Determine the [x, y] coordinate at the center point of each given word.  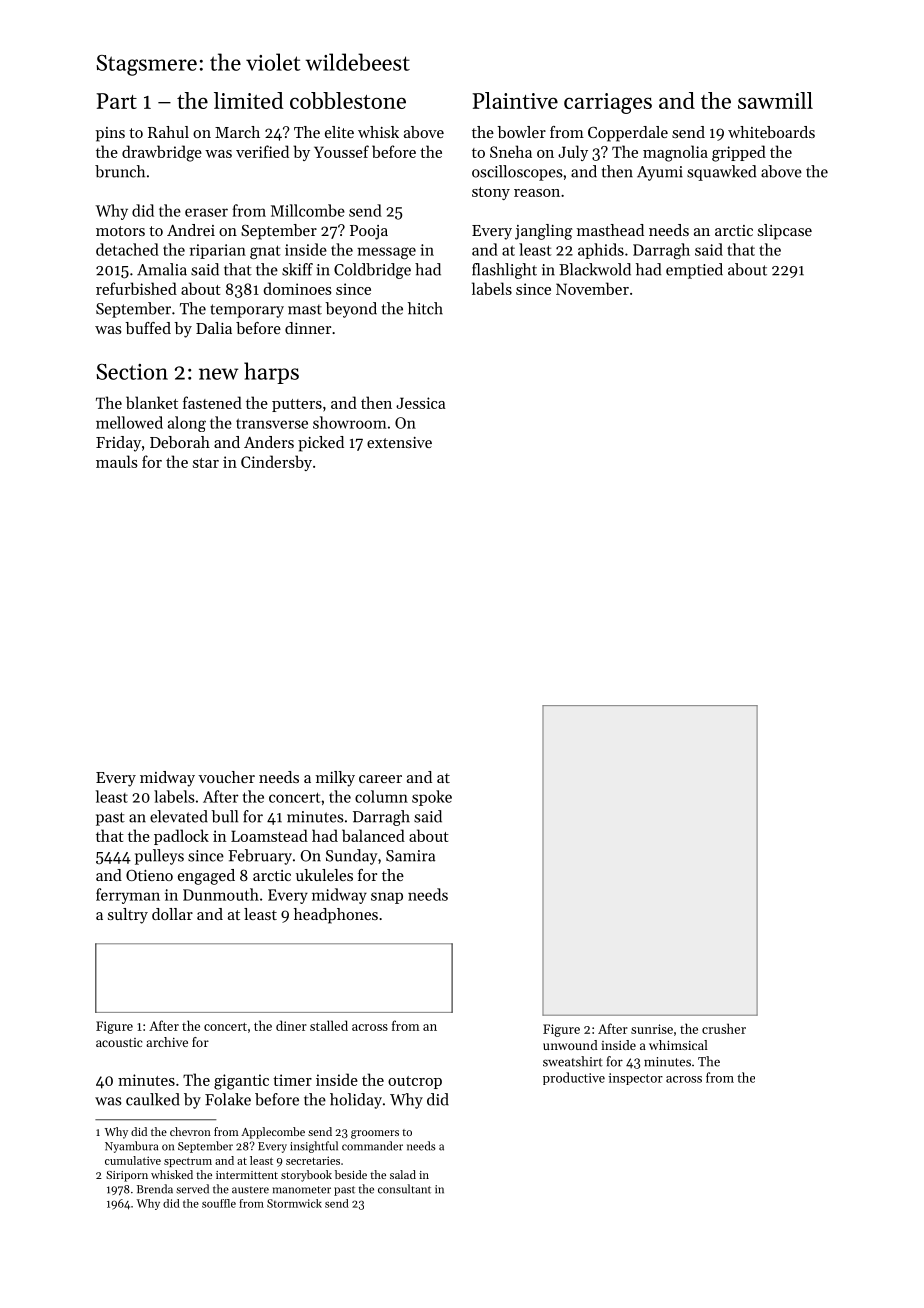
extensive [399, 442]
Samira [410, 856]
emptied [694, 271]
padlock [181, 837]
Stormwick [294, 1203]
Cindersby [276, 463]
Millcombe [308, 210]
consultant [404, 1189]
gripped [739, 153]
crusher [724, 1028]
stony [491, 193]
